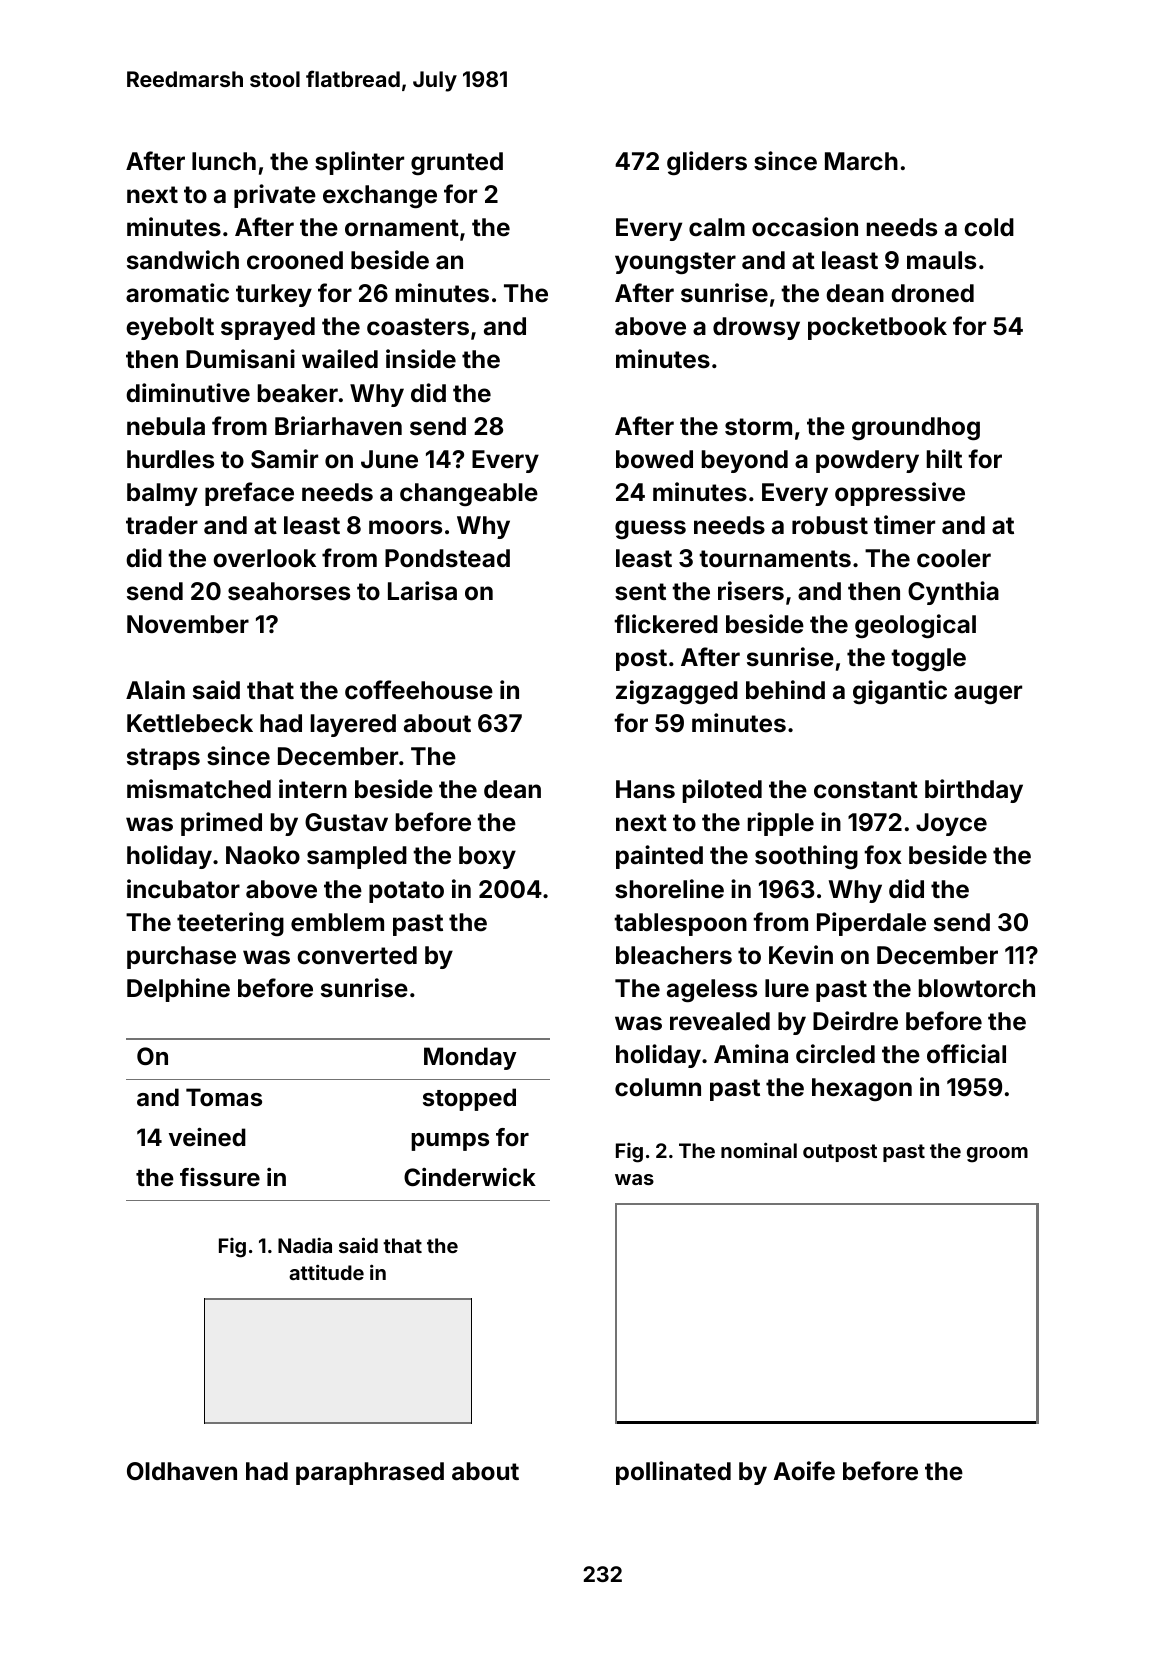  What do you see at coordinates (359, 163) in the document?
I see `splinter` at bounding box center [359, 163].
